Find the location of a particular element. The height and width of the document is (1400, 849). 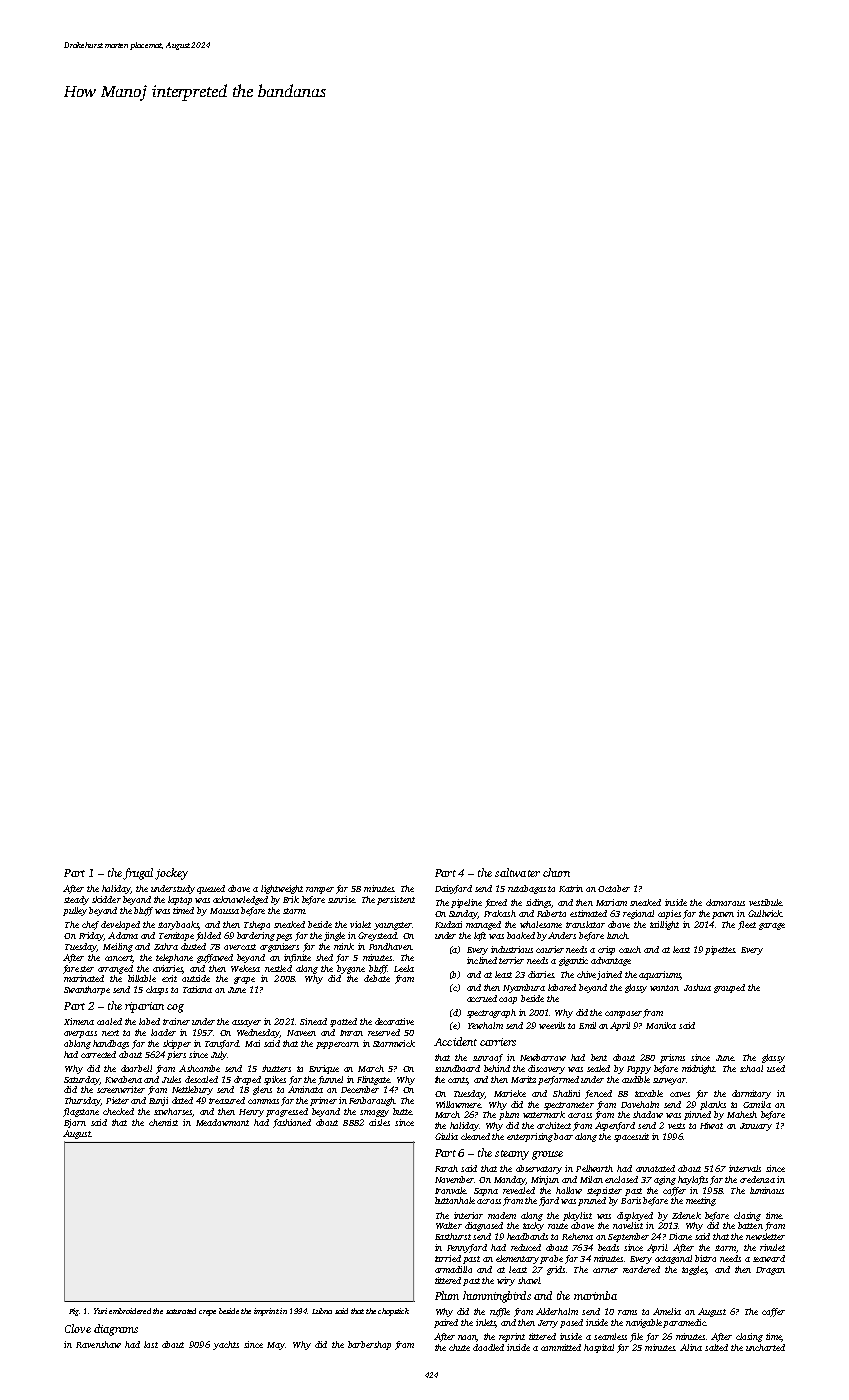

Ironvale is located at coordinates (450, 1190).
